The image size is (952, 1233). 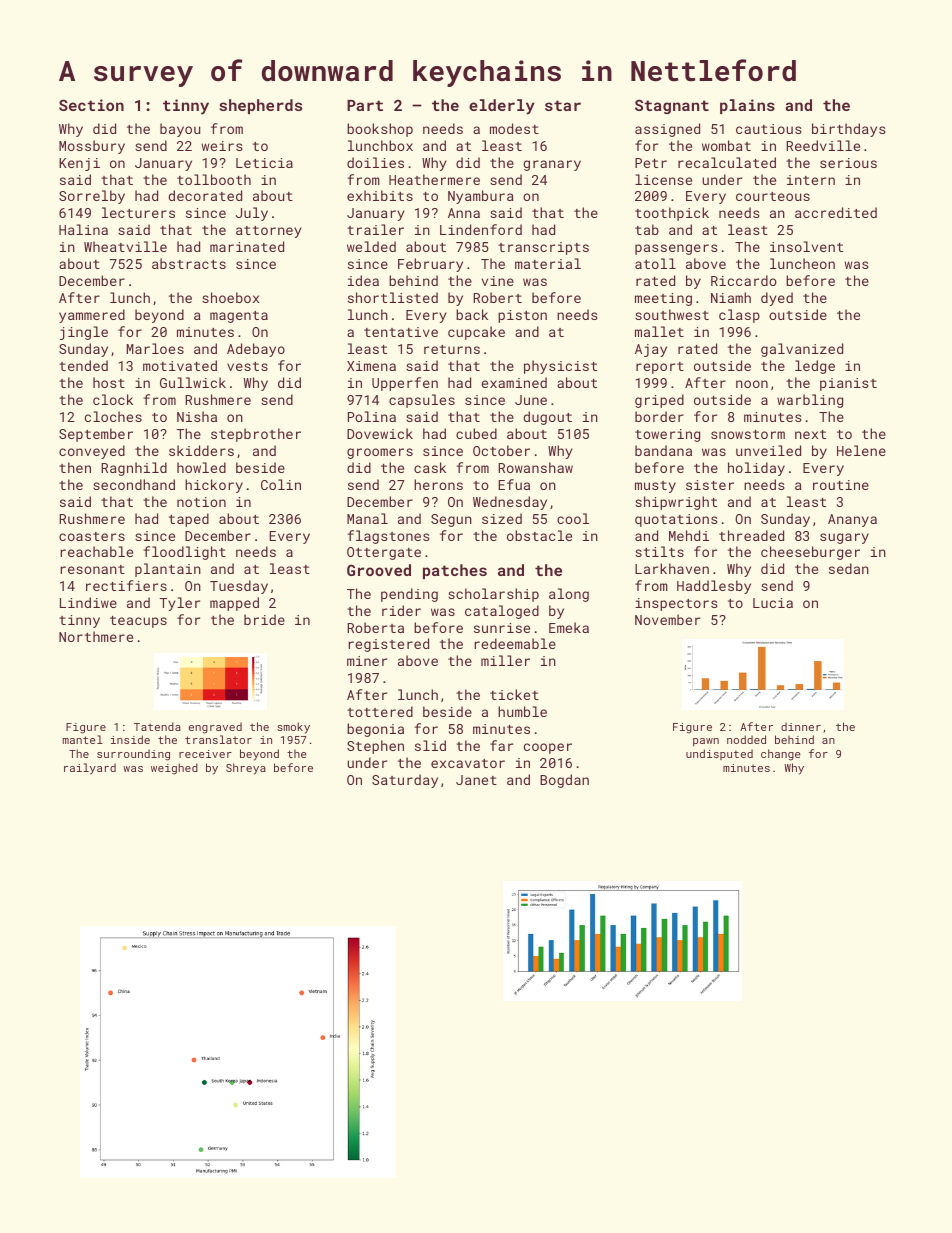 What do you see at coordinates (781, 755) in the screenshot?
I see `change` at bounding box center [781, 755].
